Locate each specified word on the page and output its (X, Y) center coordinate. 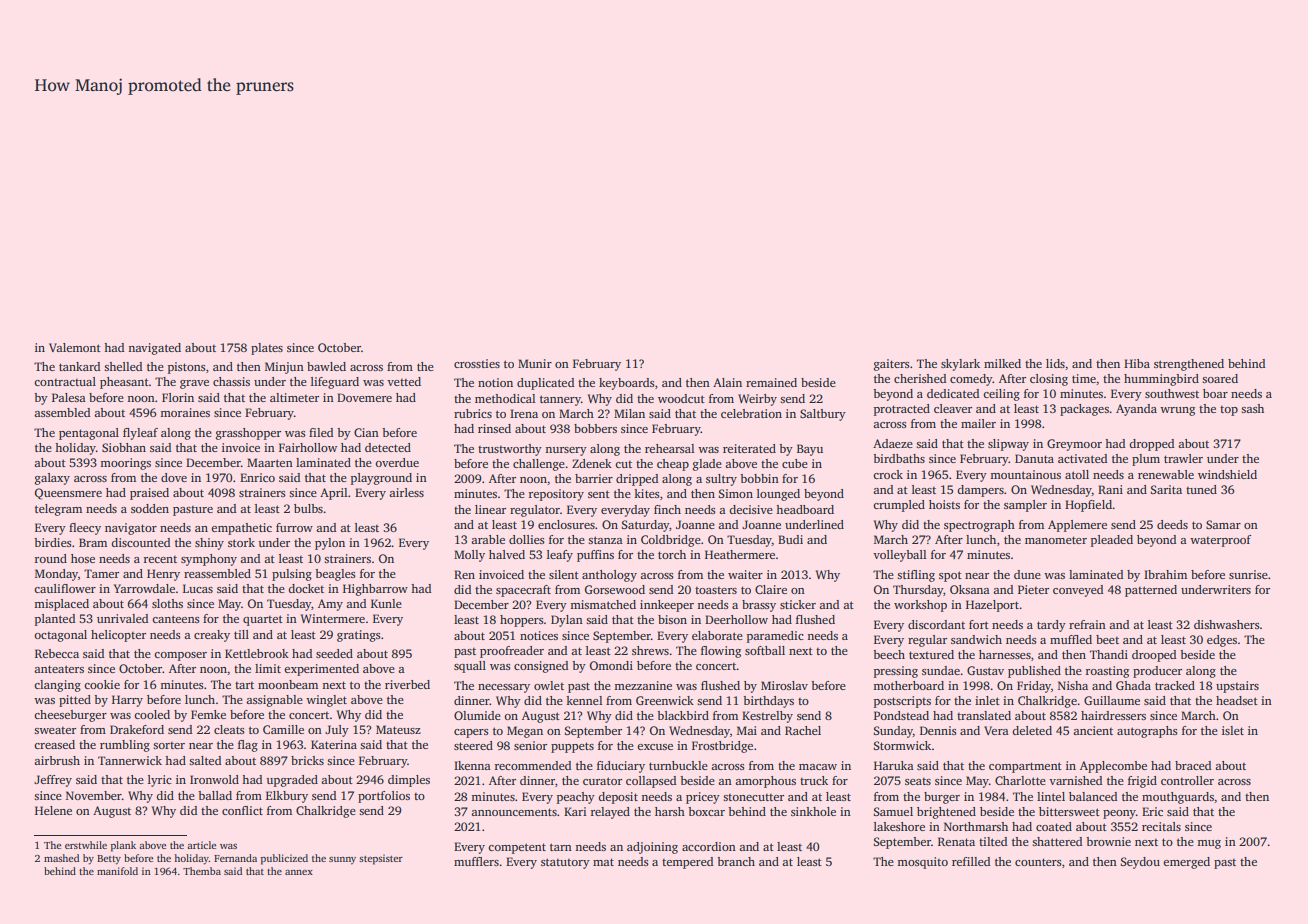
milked (1002, 363)
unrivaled (122, 618)
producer (1157, 672)
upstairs (1237, 687)
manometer (1056, 540)
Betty (109, 860)
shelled (123, 366)
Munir (535, 363)
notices (539, 635)
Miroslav (784, 685)
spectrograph (979, 526)
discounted (140, 542)
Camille (283, 729)
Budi (790, 539)
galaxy (52, 479)
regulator (535, 511)
